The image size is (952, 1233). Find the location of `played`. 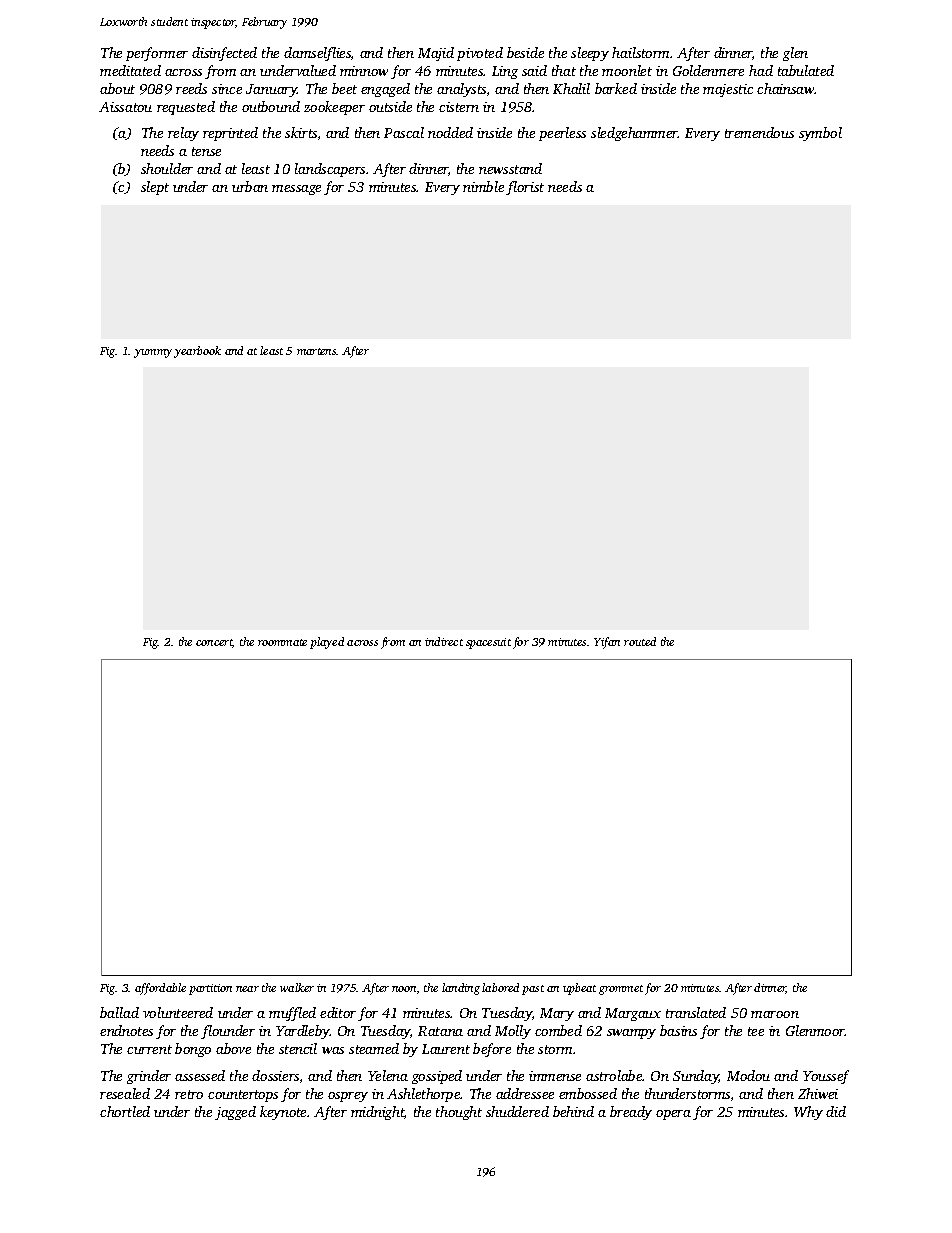

played is located at coordinates (327, 643).
